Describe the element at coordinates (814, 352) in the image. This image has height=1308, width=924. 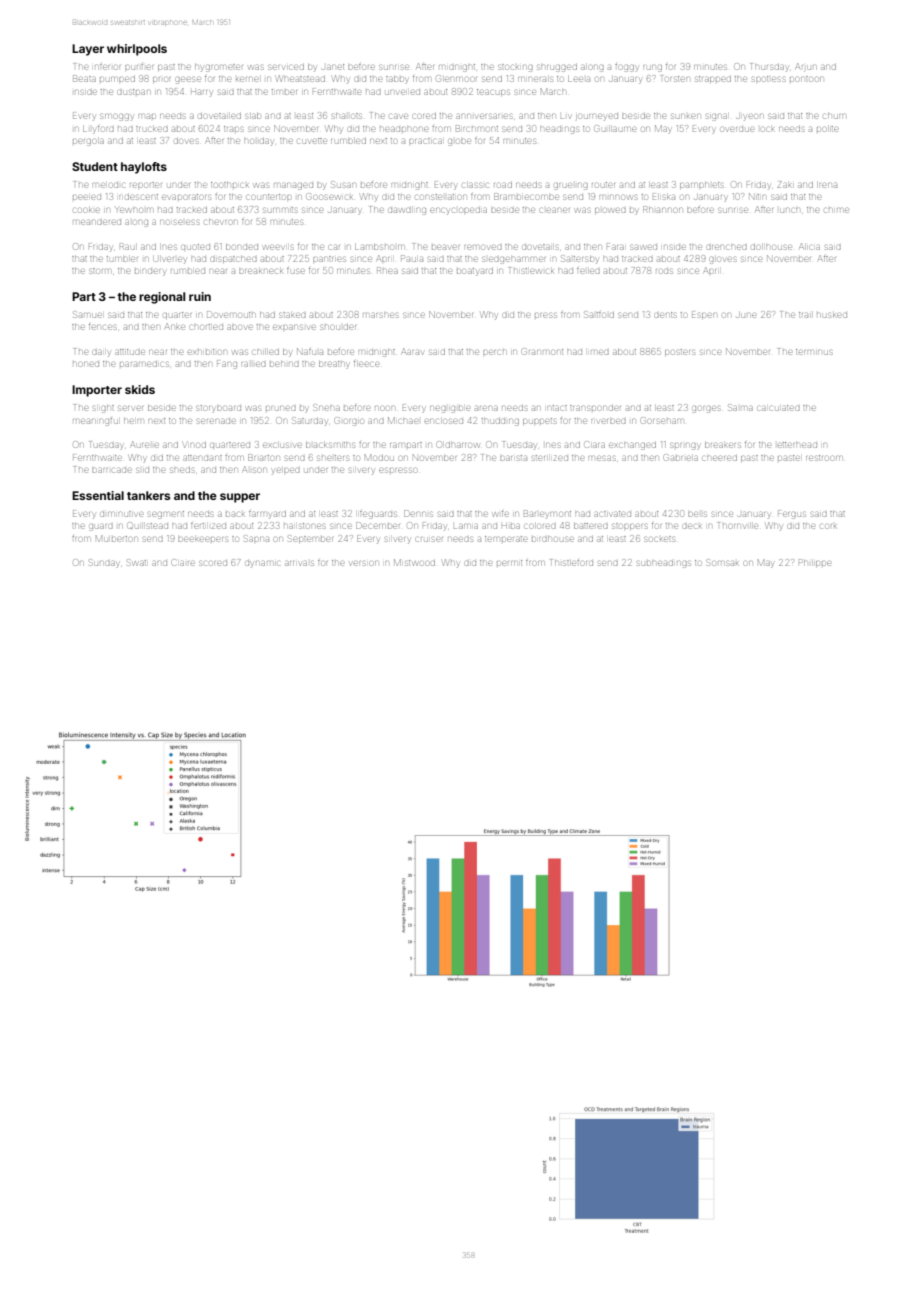
I see `terminus` at that location.
